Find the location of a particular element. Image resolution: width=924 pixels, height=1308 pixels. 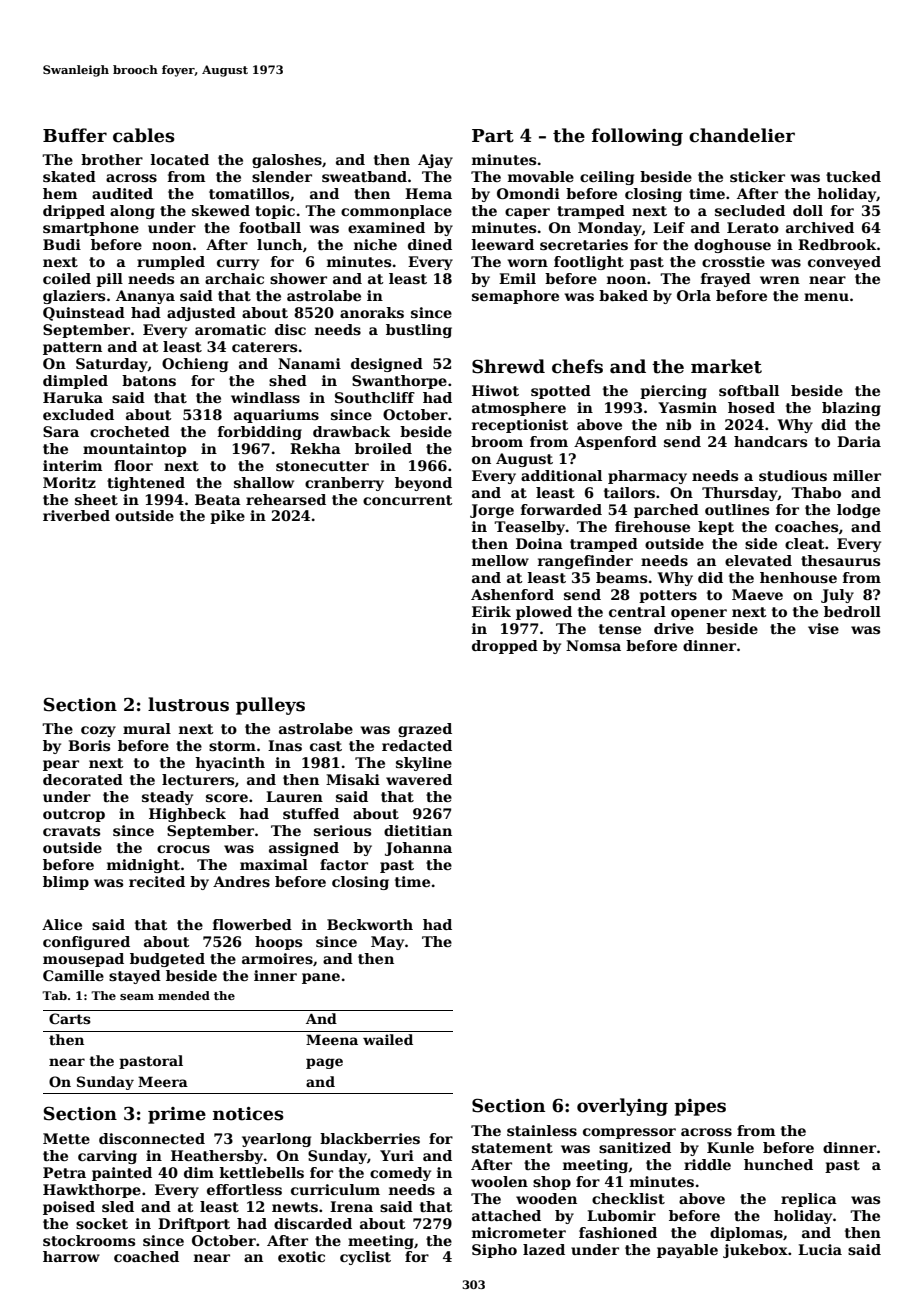

conveyed is located at coordinates (844, 263).
